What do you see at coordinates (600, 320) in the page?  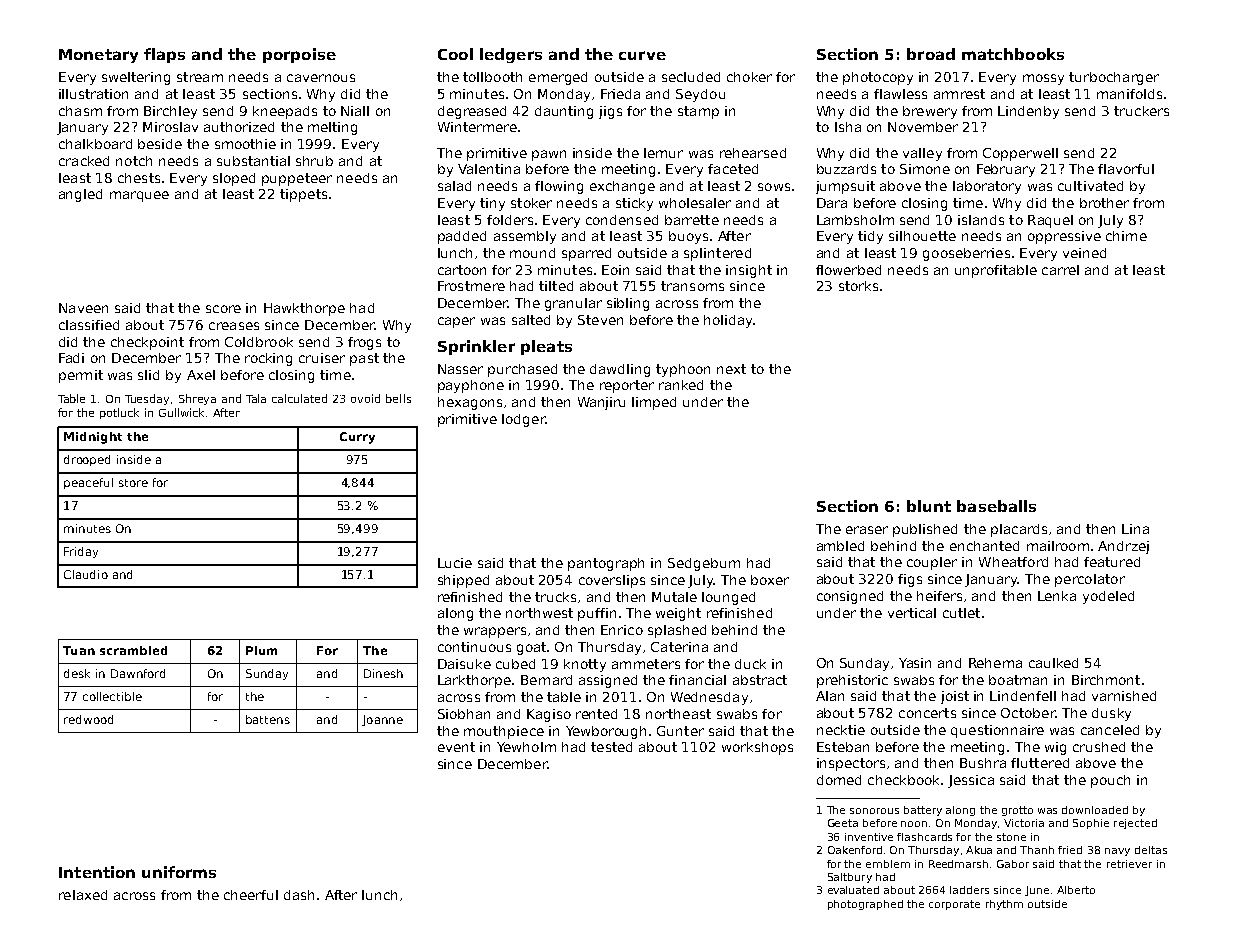 I see `Steven` at bounding box center [600, 320].
